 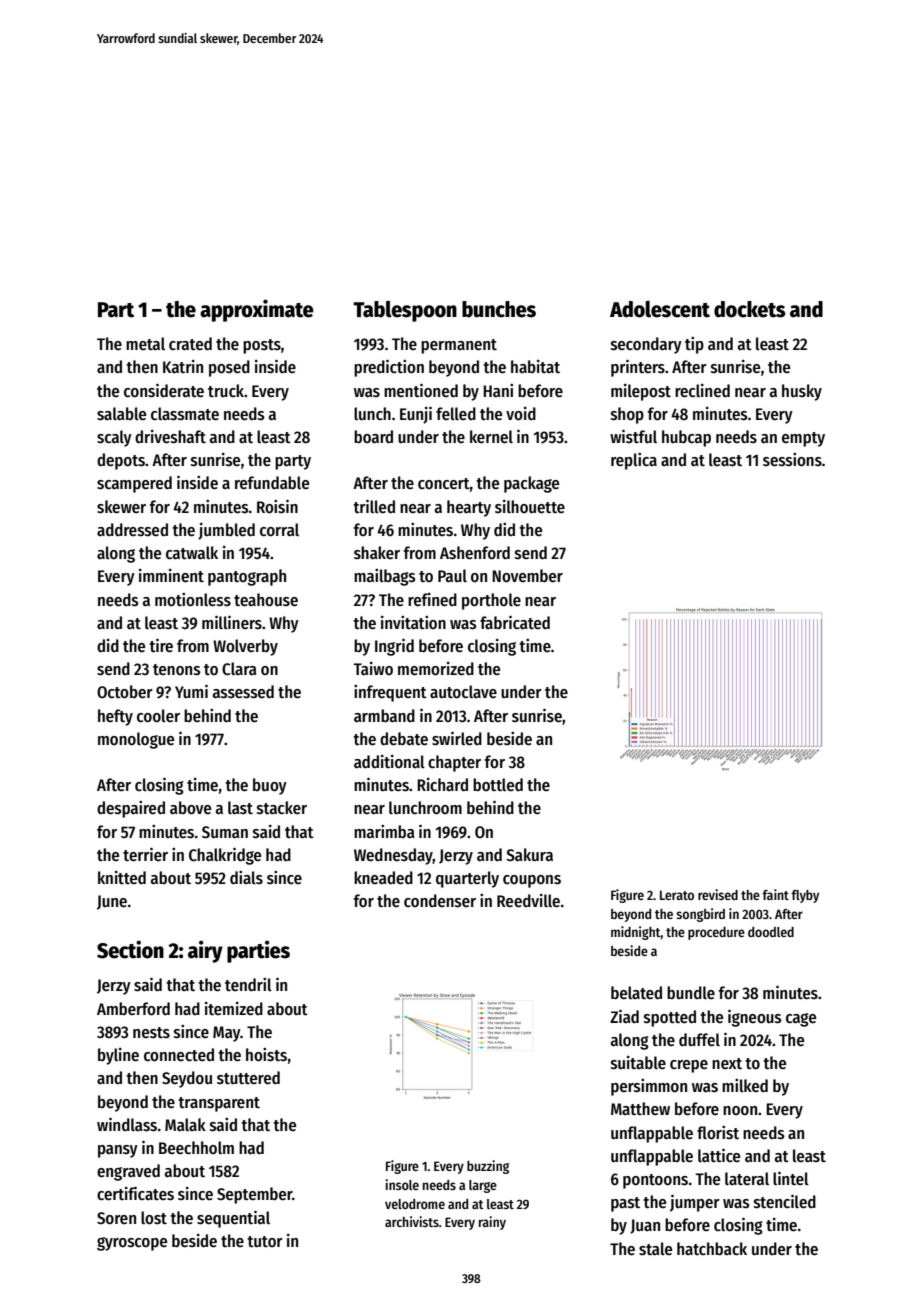 I want to click on buoy, so click(x=270, y=786).
